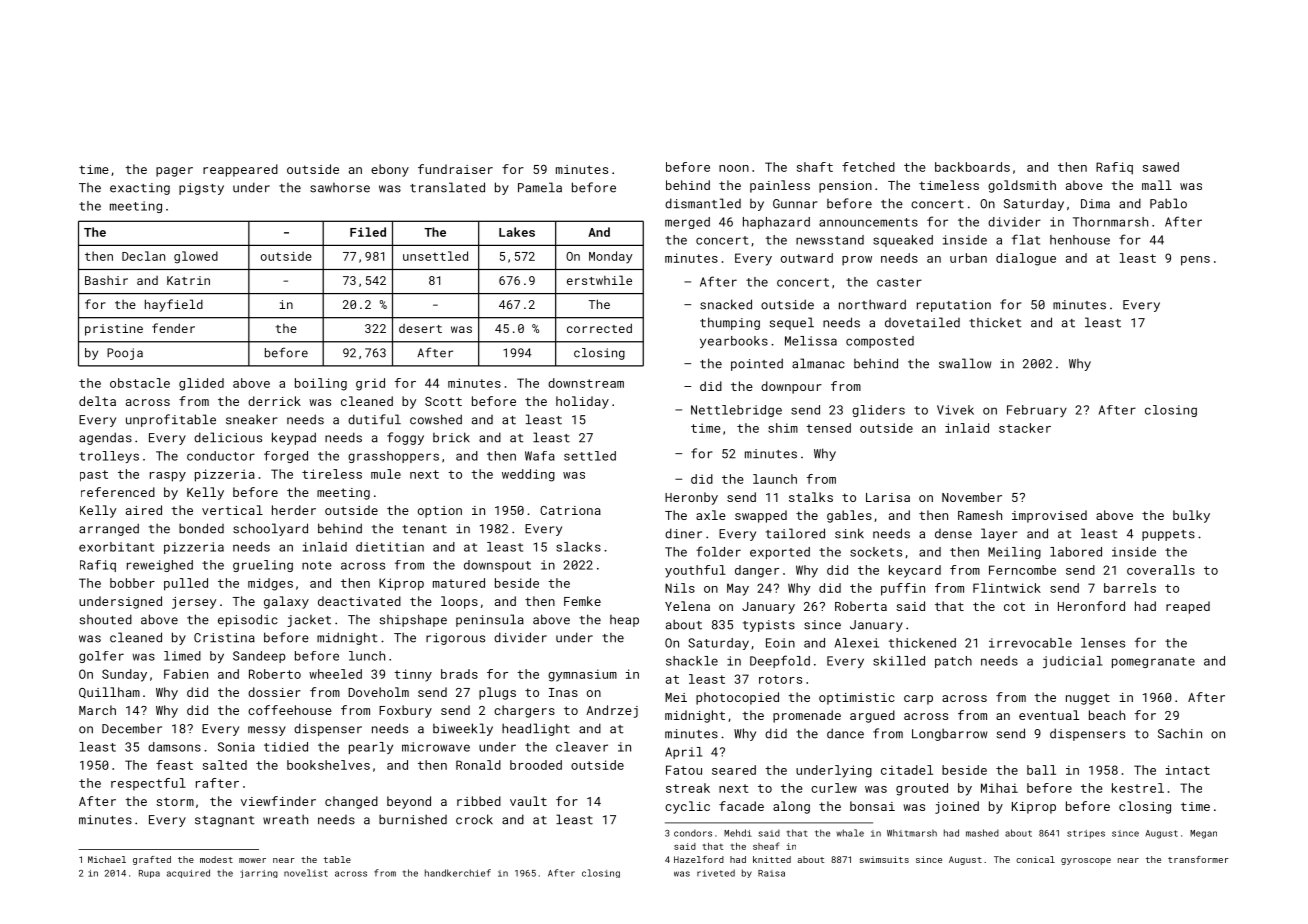  Describe the element at coordinates (771, 873) in the screenshot. I see `Raisa` at that location.
